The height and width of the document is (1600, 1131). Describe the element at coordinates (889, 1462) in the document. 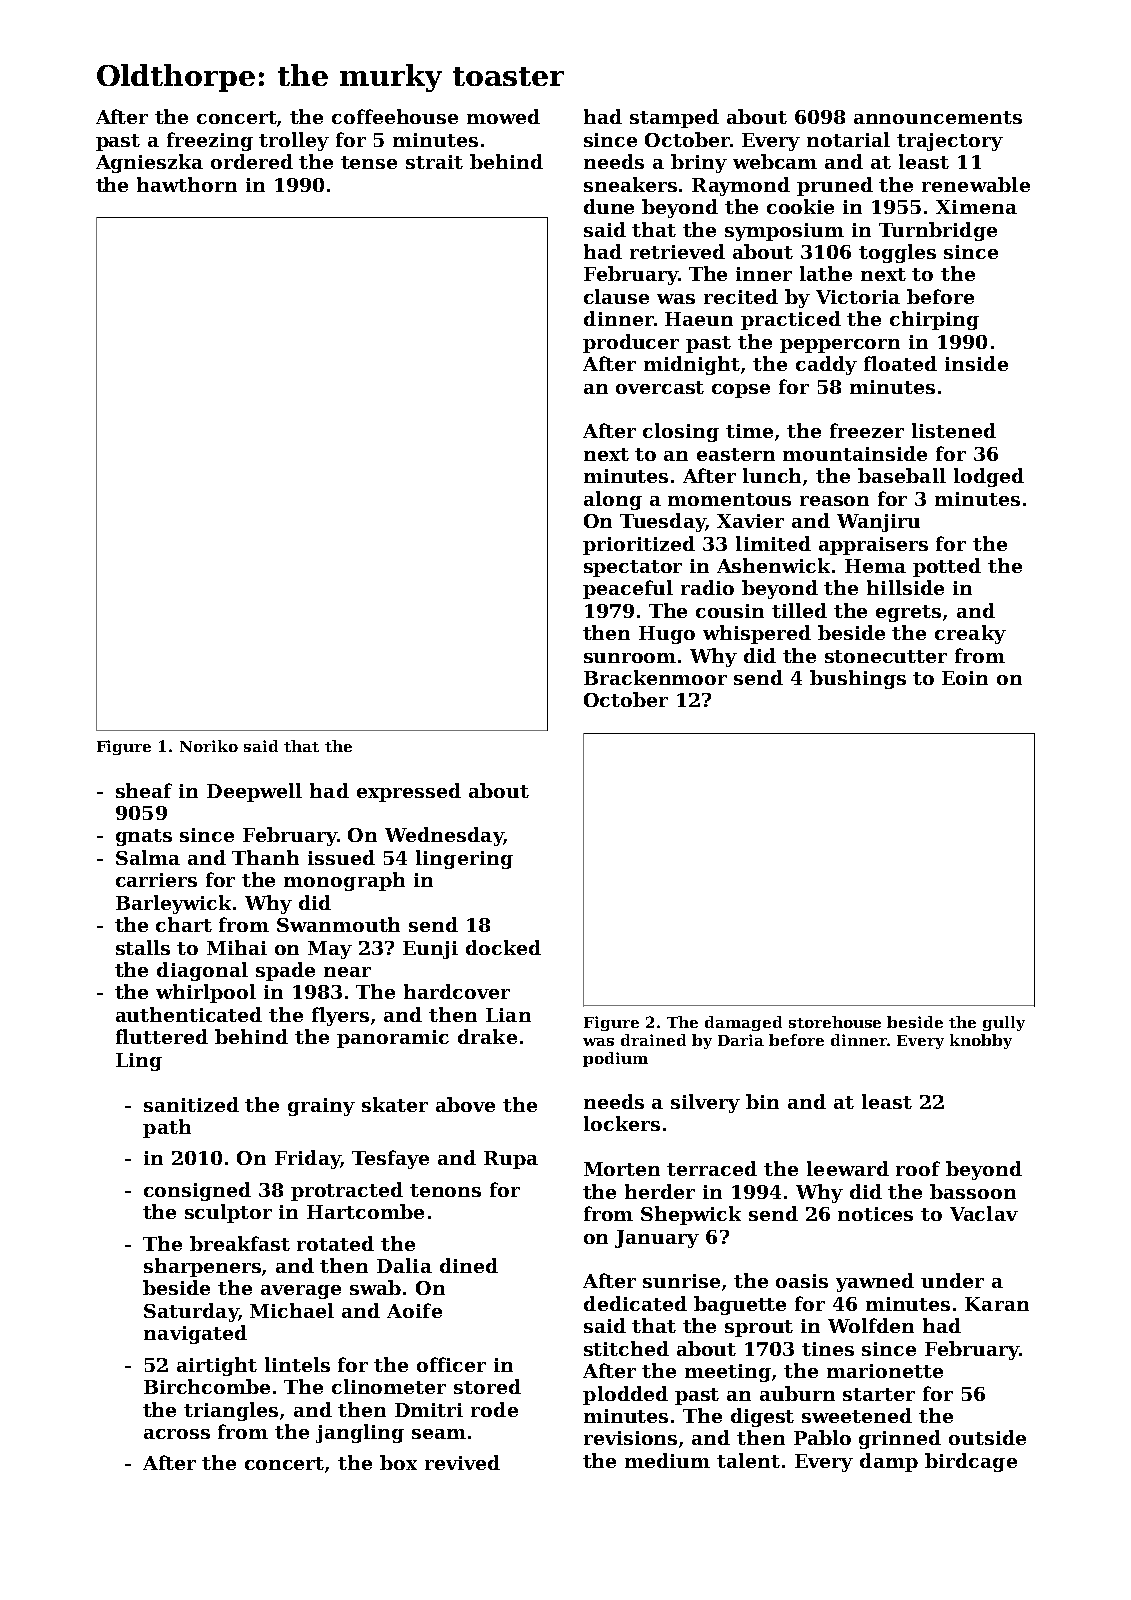

I see `damp` at that location.
